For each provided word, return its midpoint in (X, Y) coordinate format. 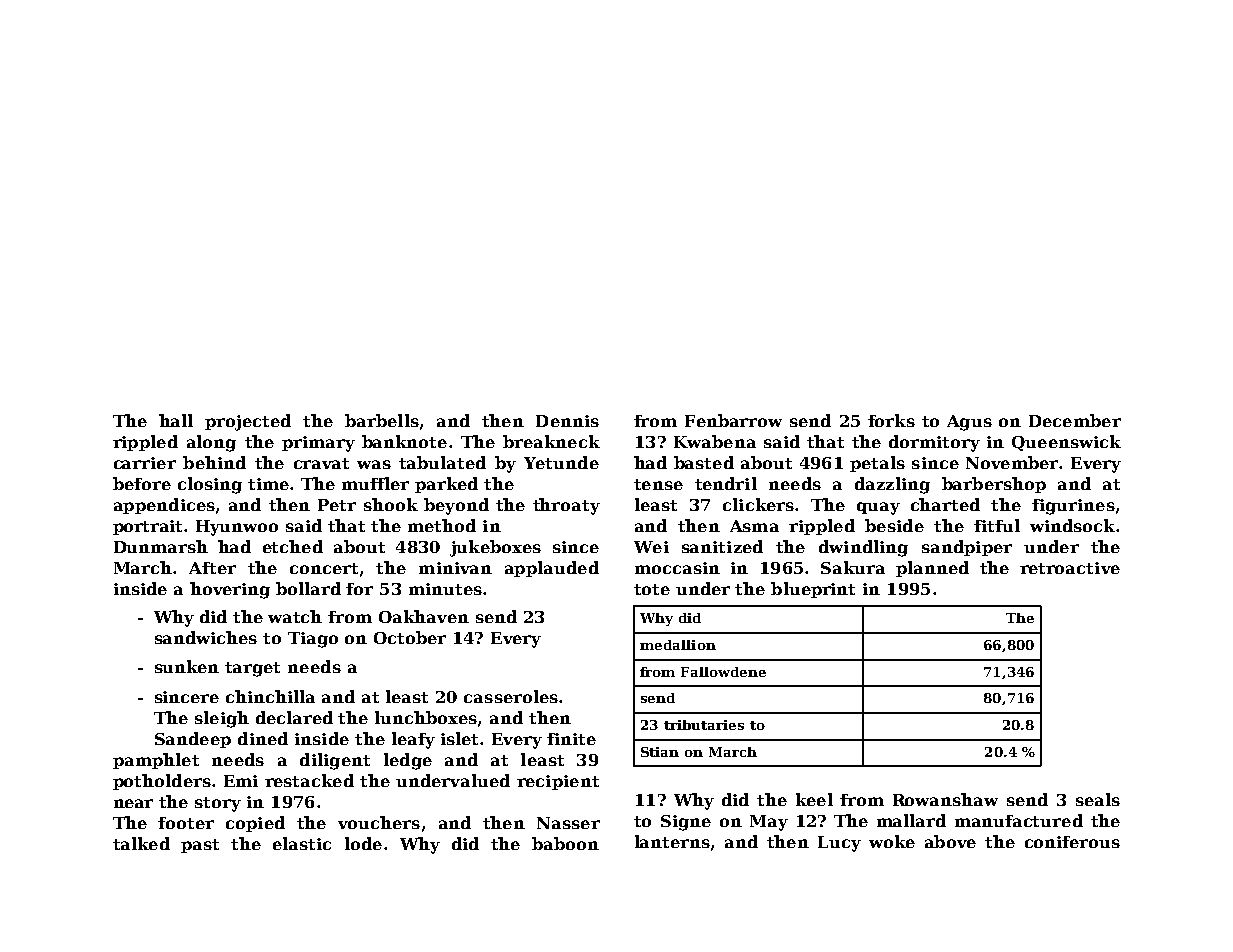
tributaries (704, 725)
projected (248, 422)
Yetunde (561, 462)
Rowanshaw (945, 799)
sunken (187, 666)
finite (571, 739)
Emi (241, 781)
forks (891, 420)
